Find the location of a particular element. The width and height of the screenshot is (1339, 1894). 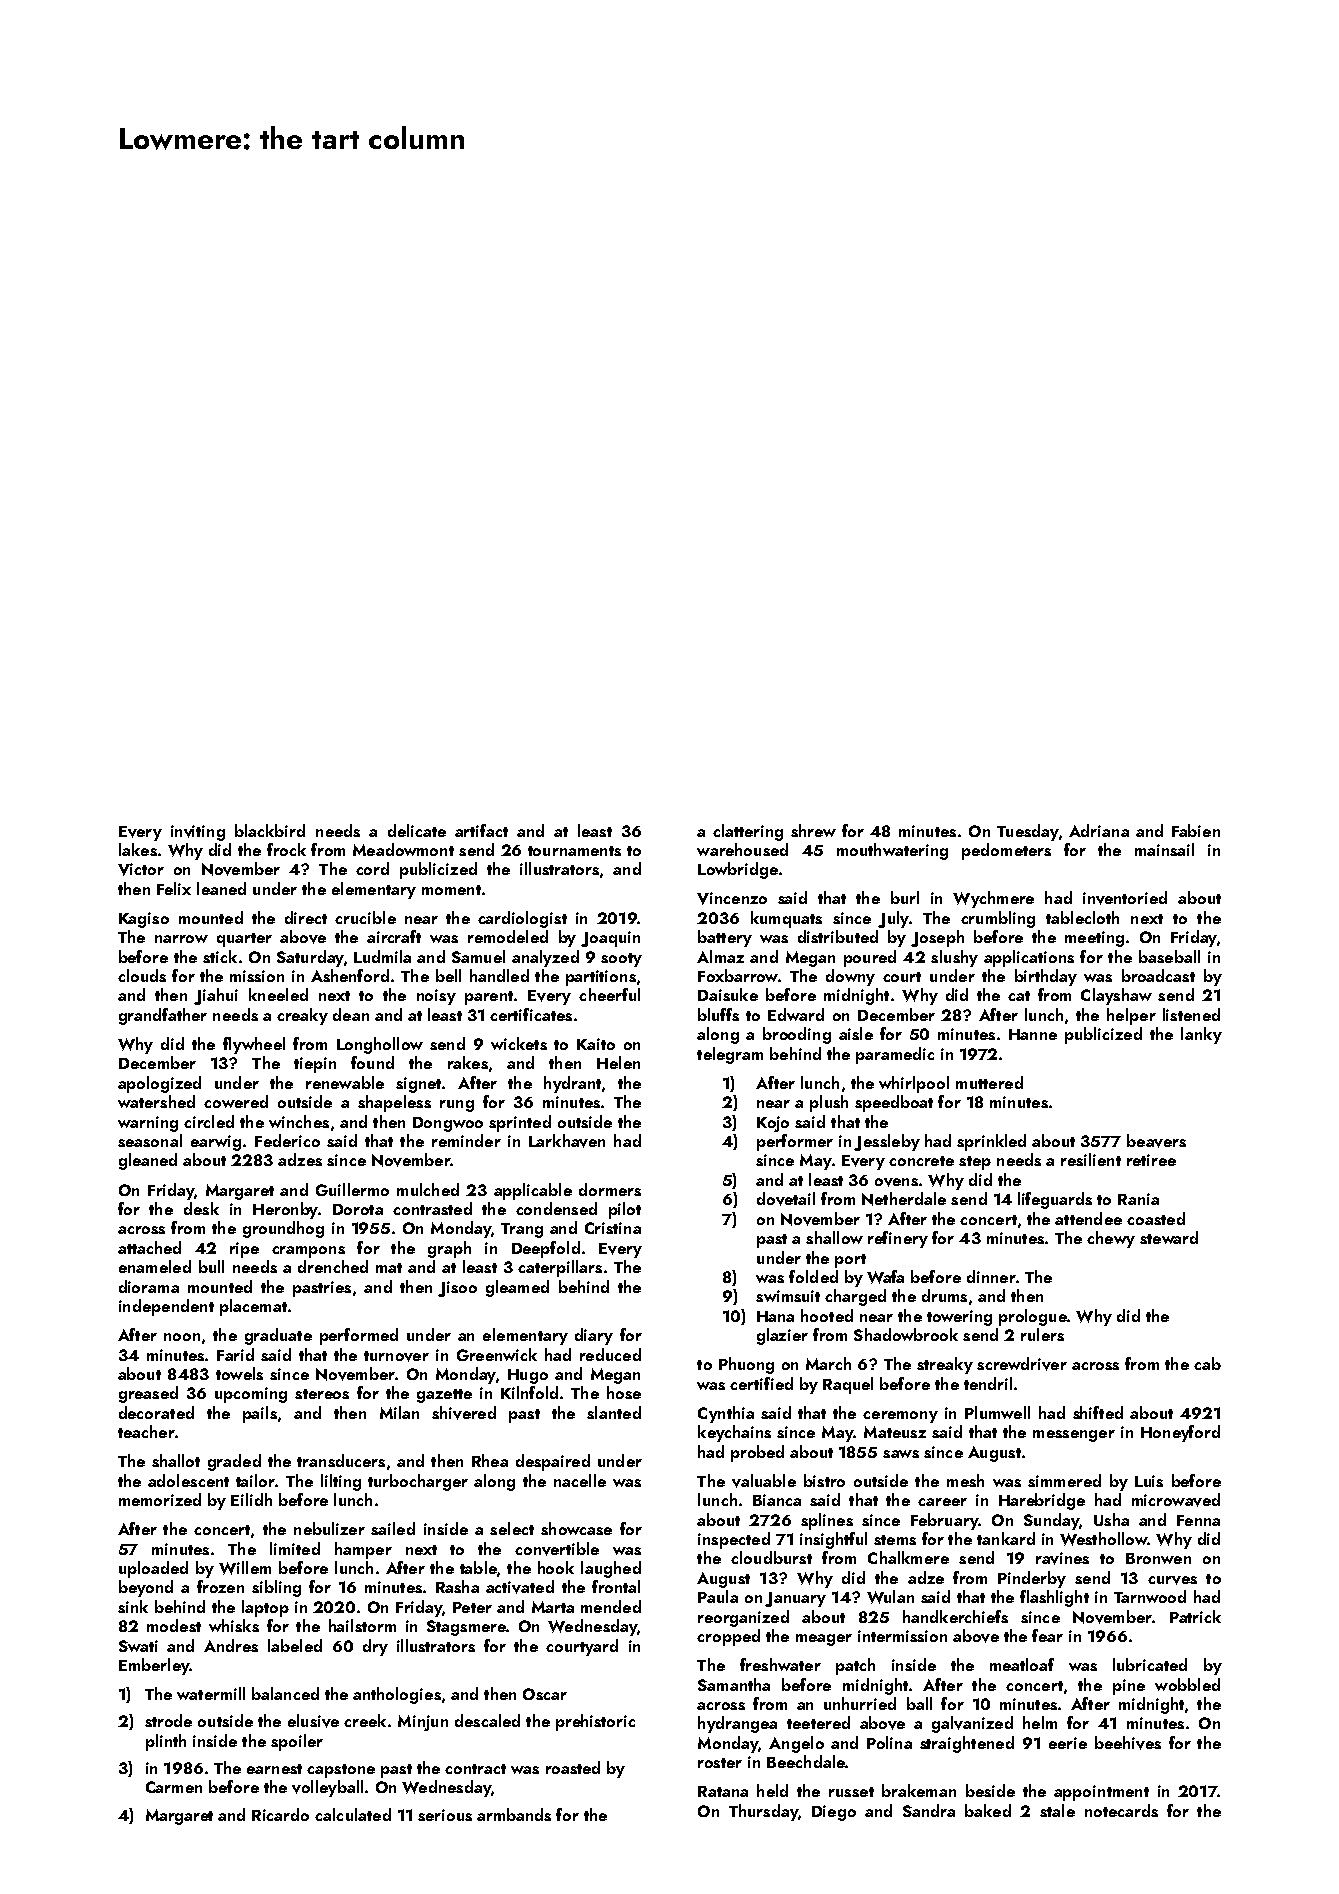

Ricardo is located at coordinates (280, 1814).
